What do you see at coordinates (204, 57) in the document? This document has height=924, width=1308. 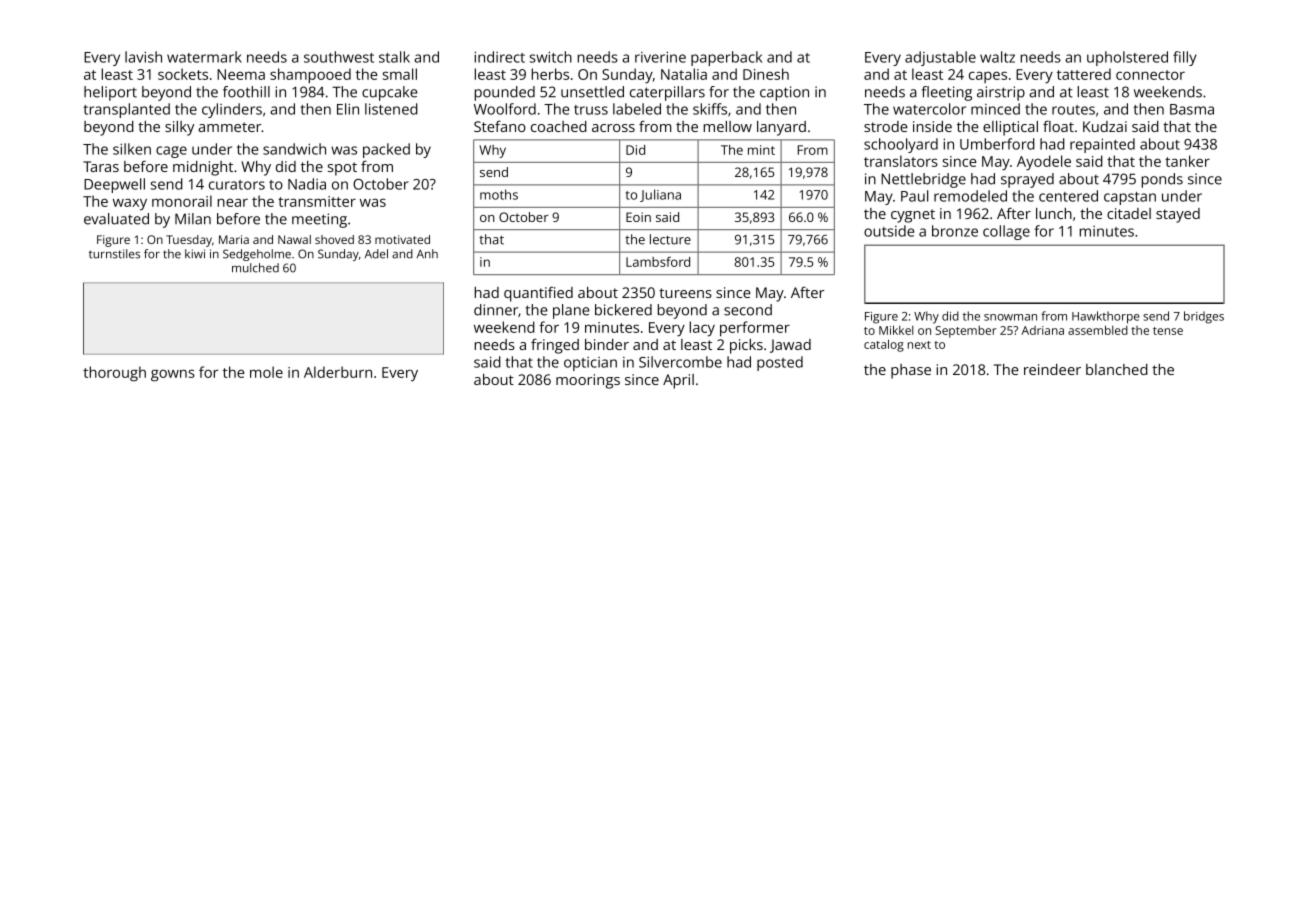 I see `watermark` at bounding box center [204, 57].
